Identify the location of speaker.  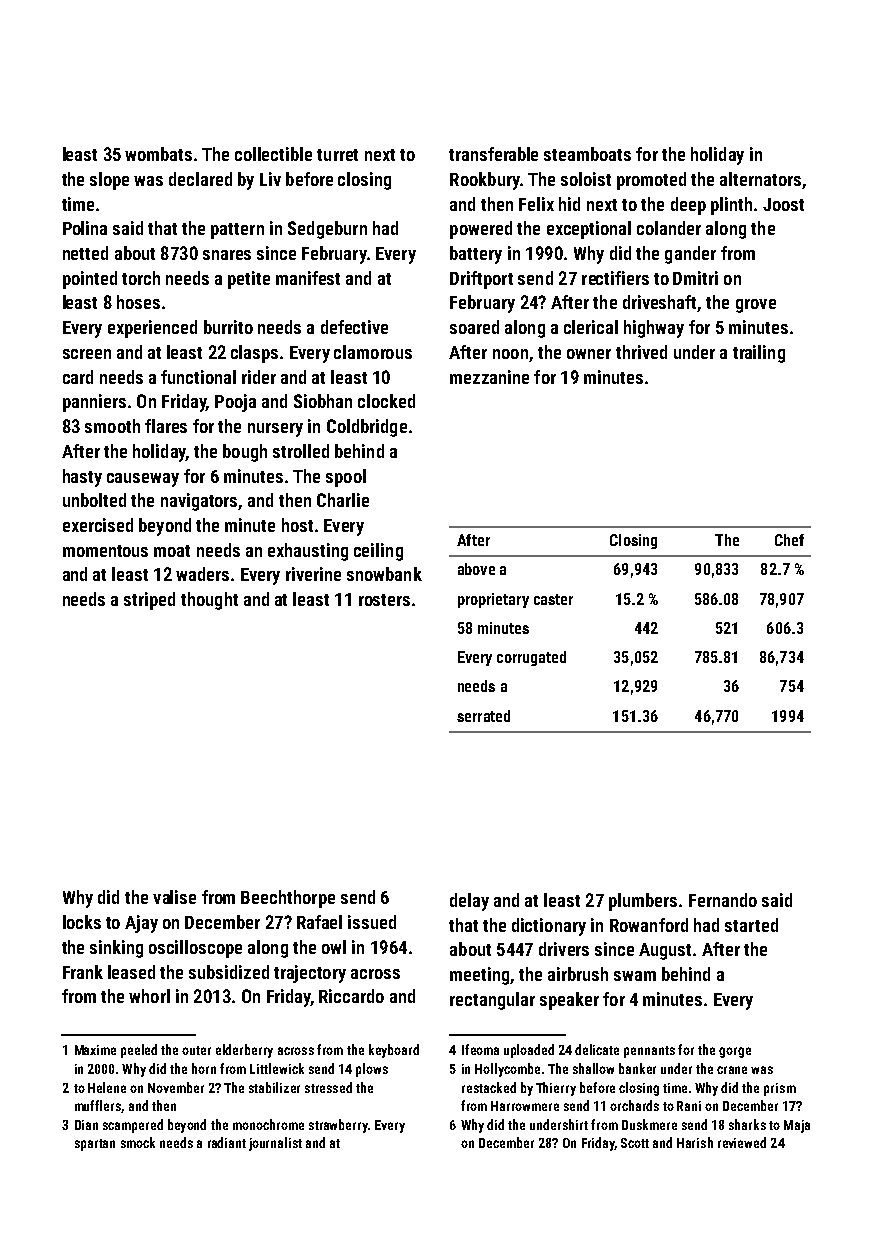
(569, 1001).
